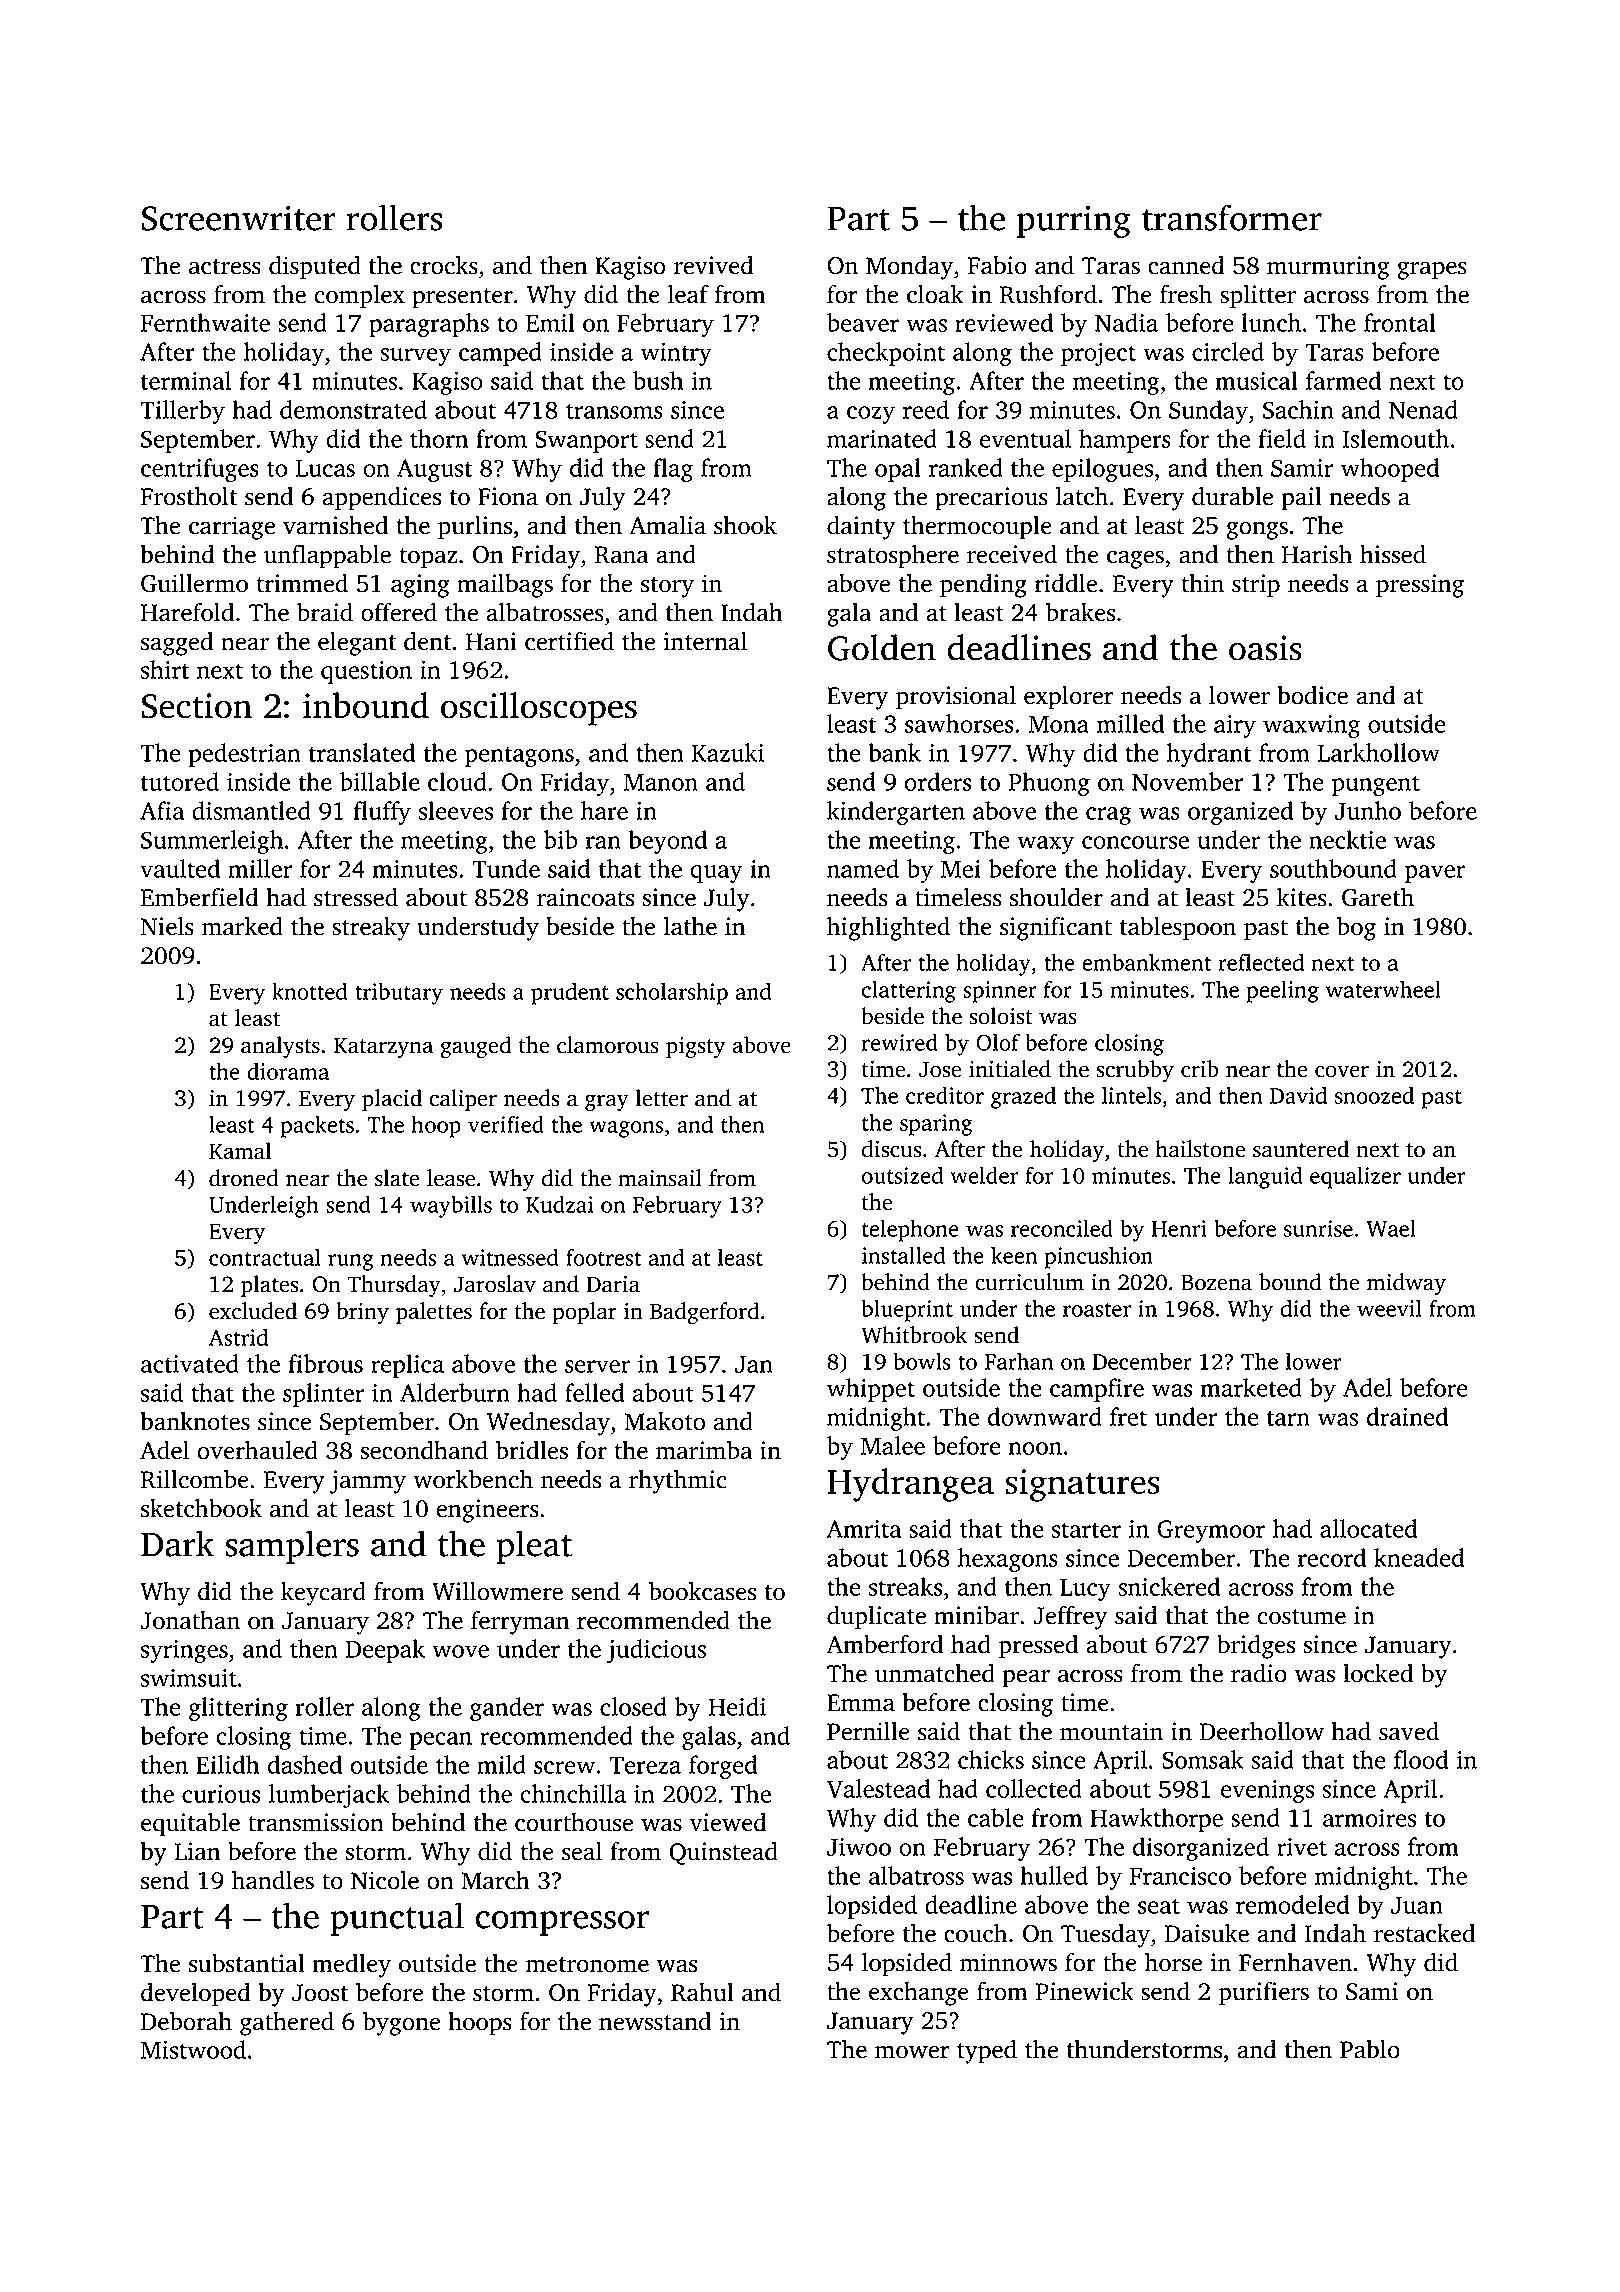  What do you see at coordinates (1435, 874) in the image?
I see `paver` at bounding box center [1435, 874].
